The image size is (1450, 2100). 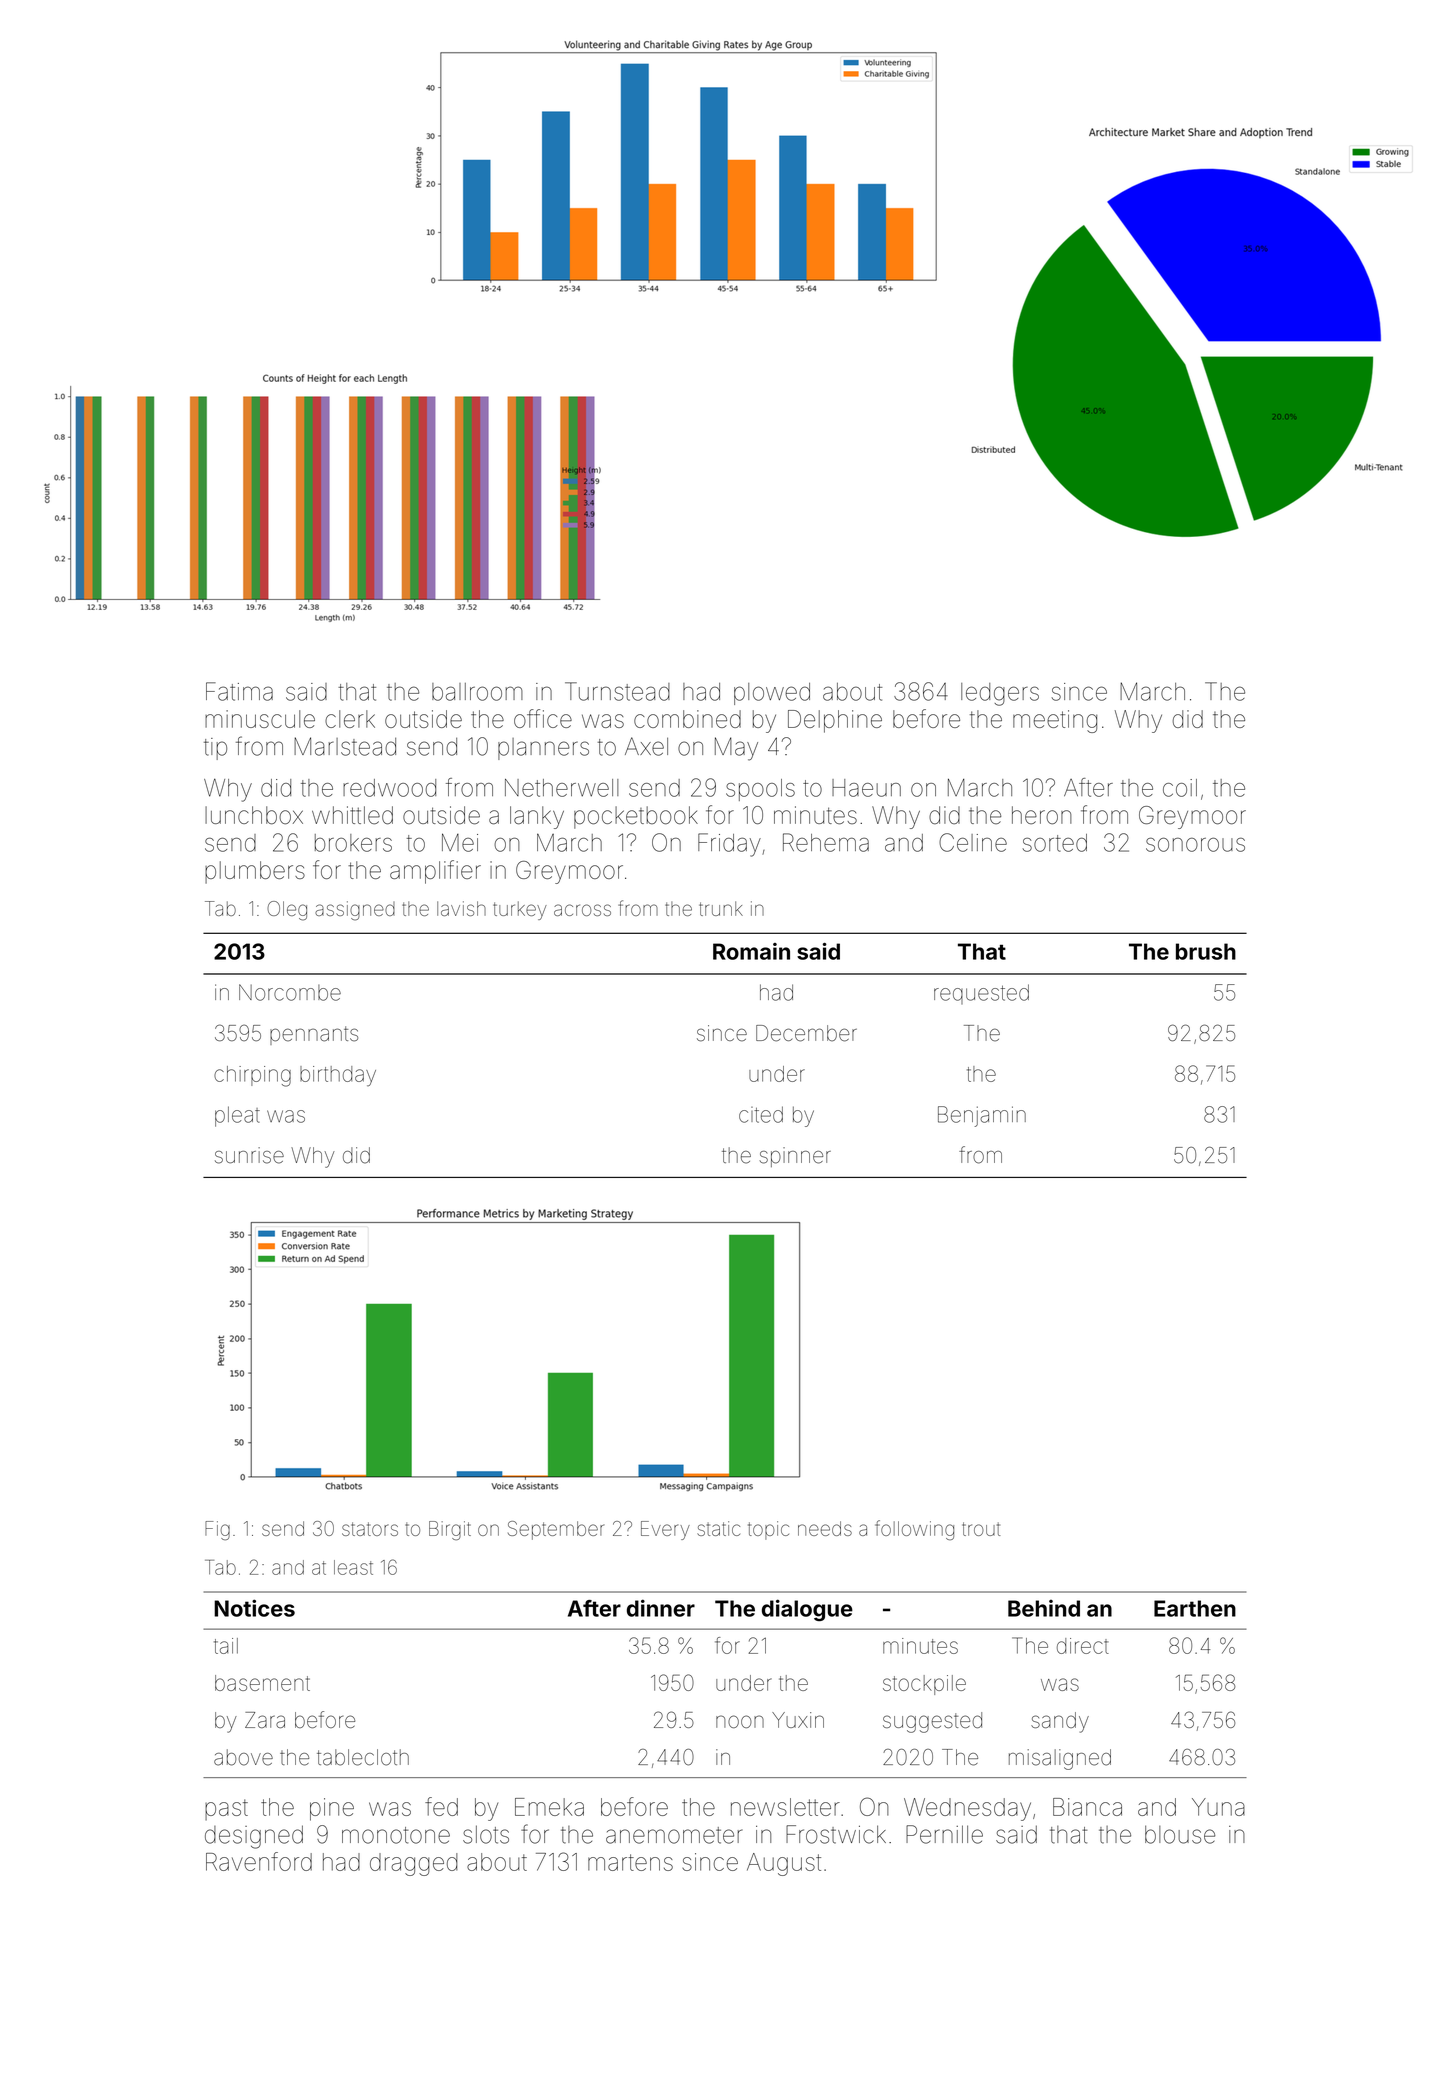 What do you see at coordinates (866, 788) in the screenshot?
I see `Haeun` at bounding box center [866, 788].
